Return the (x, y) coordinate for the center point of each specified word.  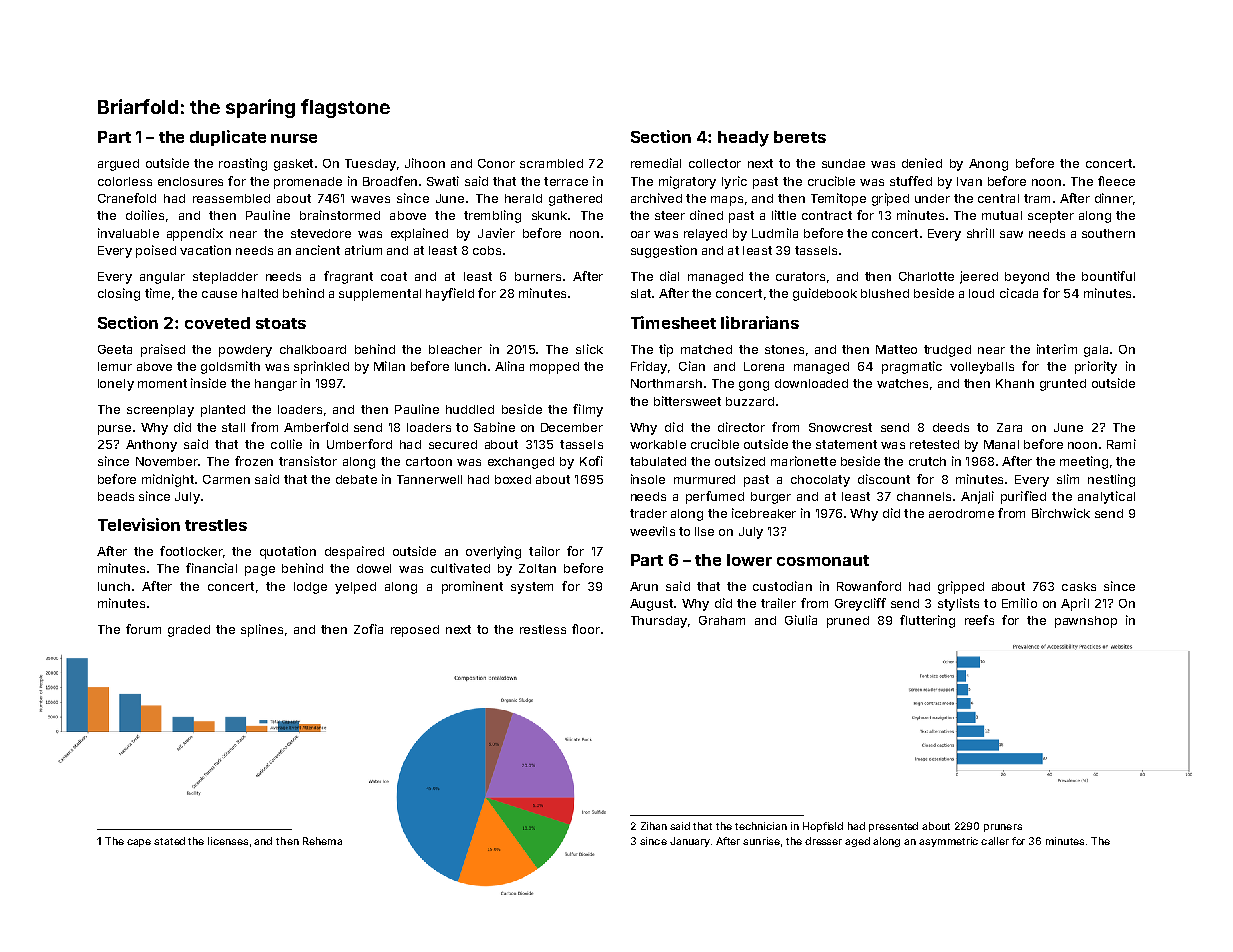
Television (139, 524)
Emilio (1019, 603)
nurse (294, 138)
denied (922, 163)
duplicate (228, 138)
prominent (472, 587)
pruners (1003, 828)
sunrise (761, 841)
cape (139, 843)
